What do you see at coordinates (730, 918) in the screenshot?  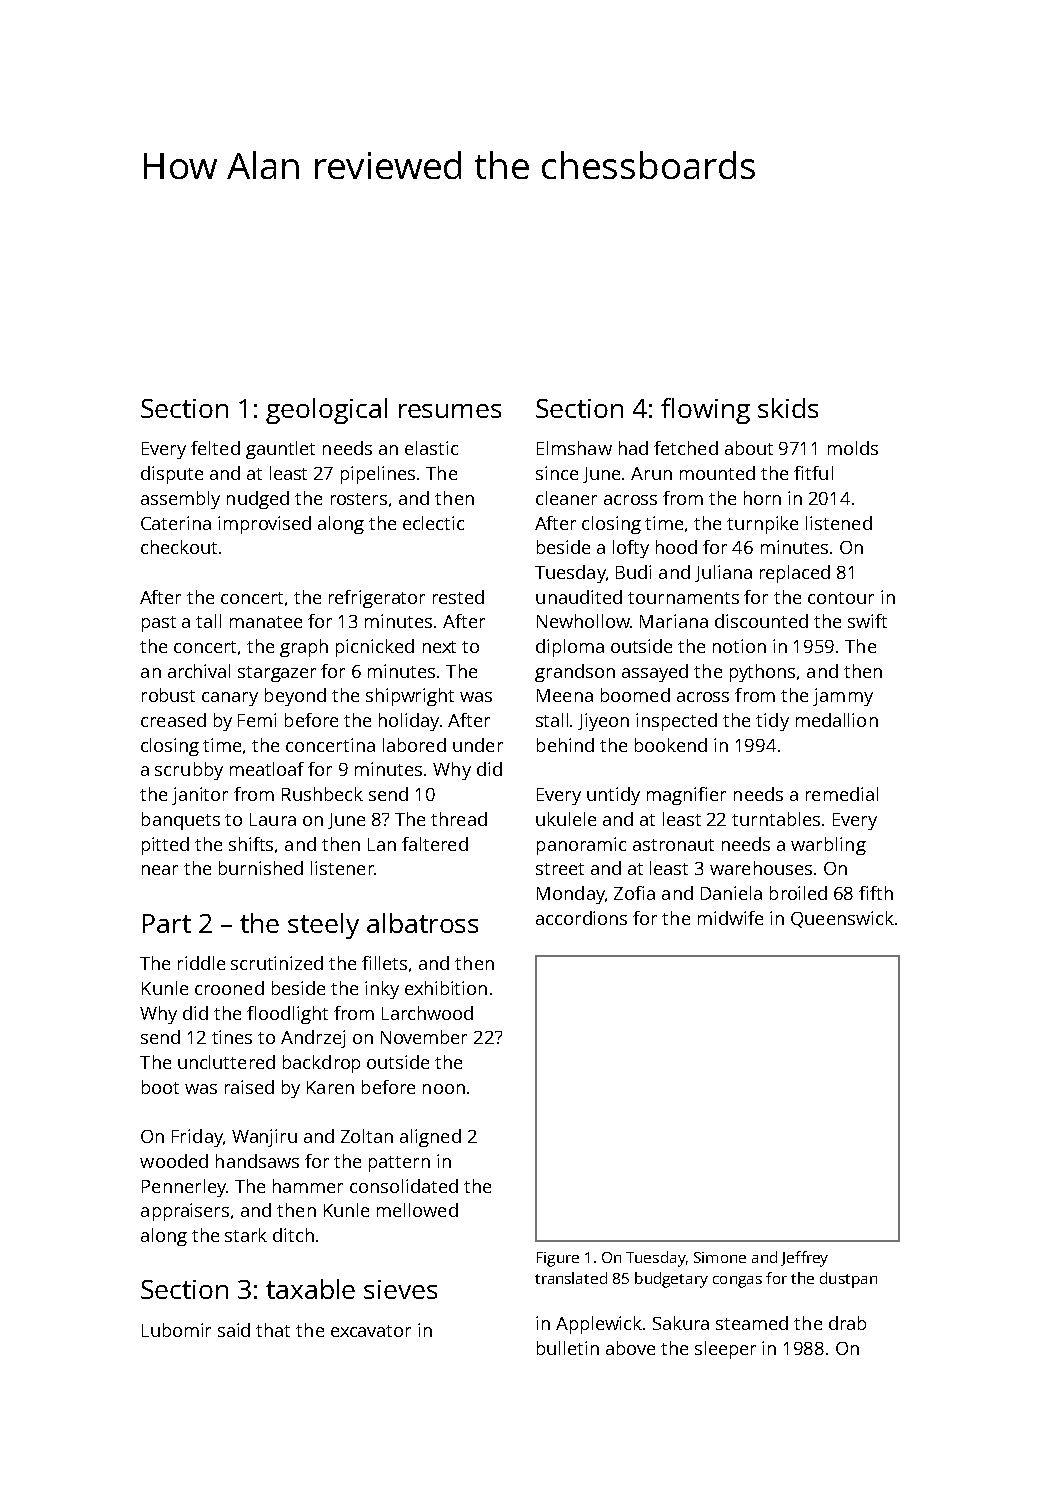 I see `midwife` at bounding box center [730, 918].
